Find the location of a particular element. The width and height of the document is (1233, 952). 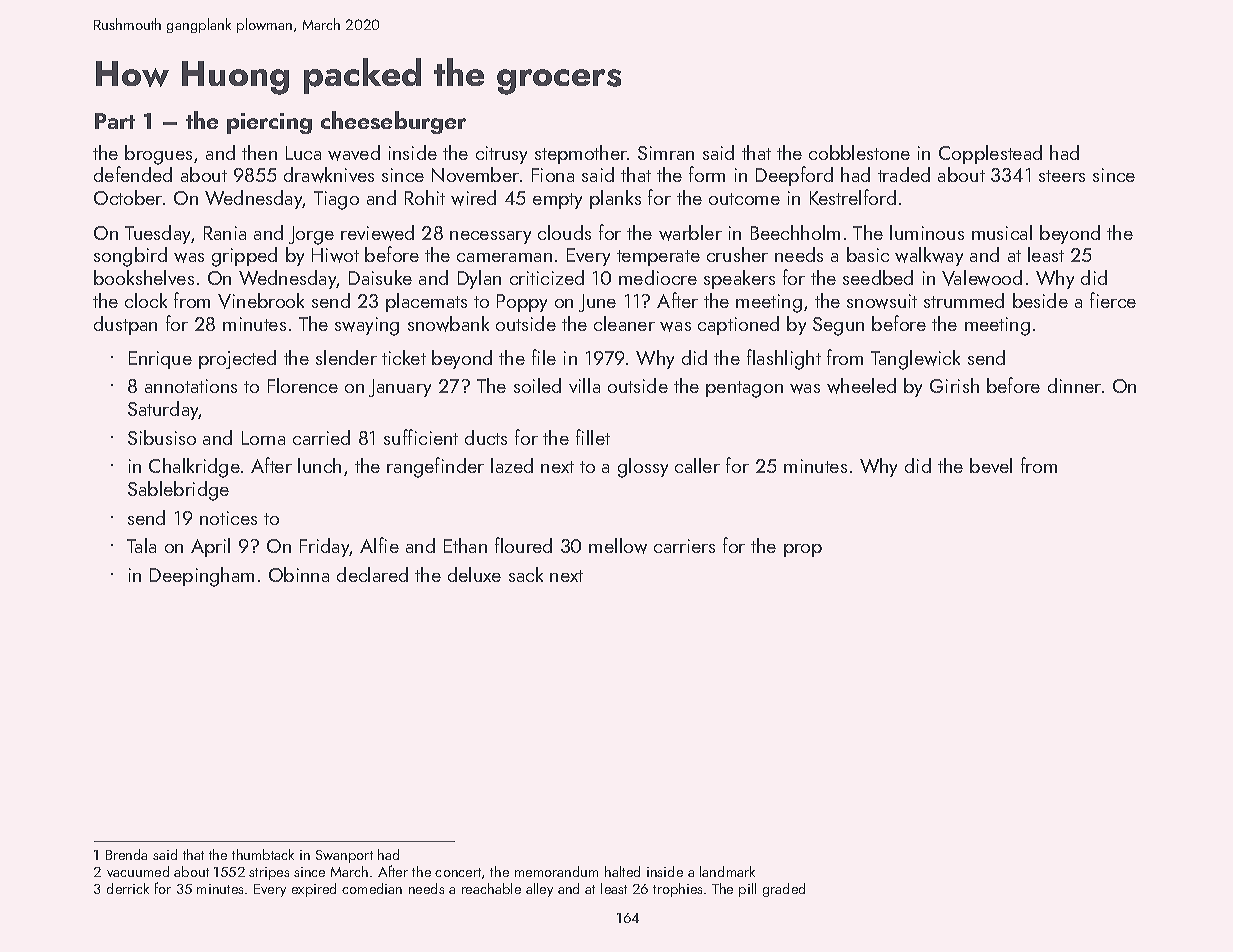

pentagon is located at coordinates (744, 389).
